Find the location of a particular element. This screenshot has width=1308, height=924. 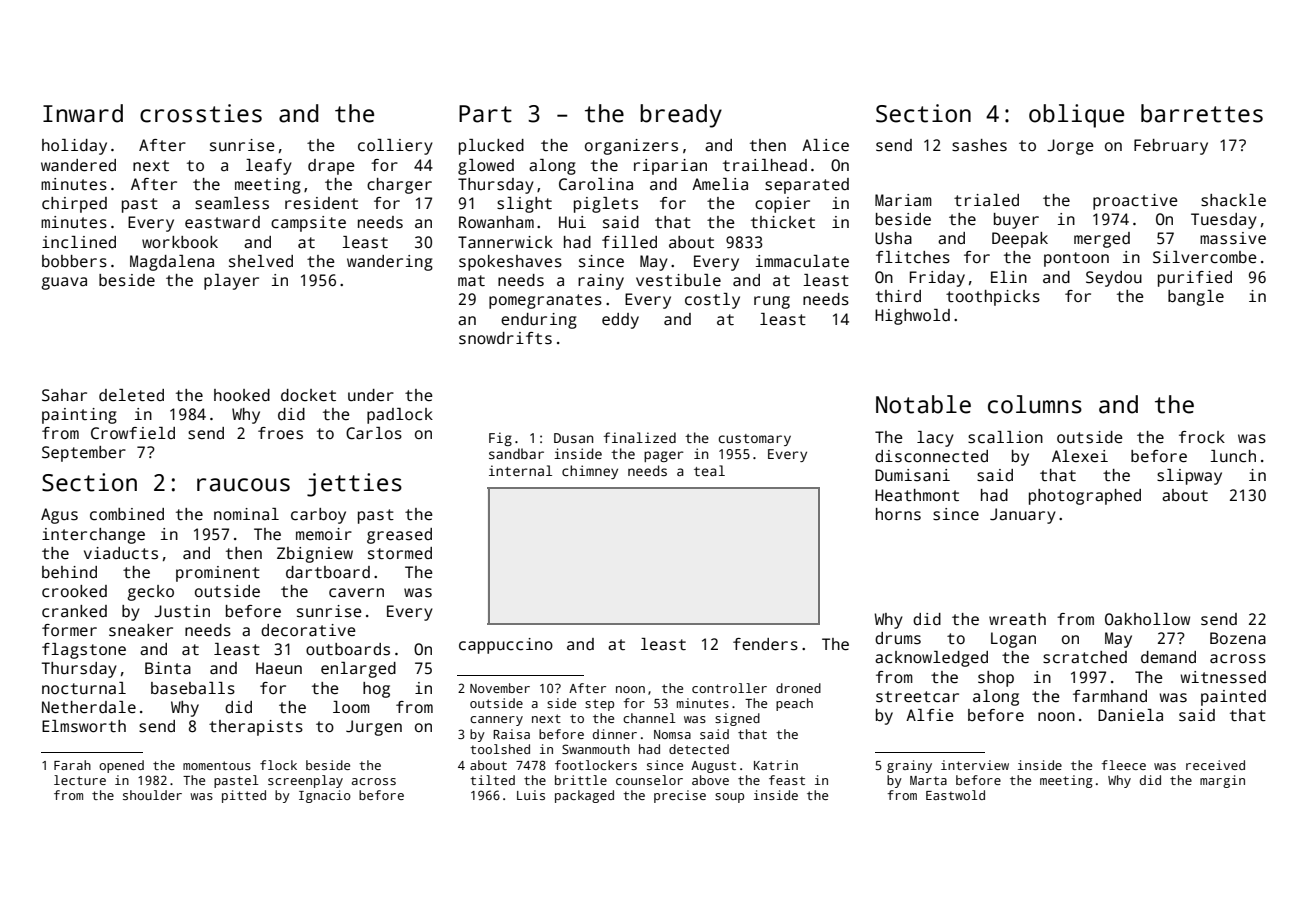

peach is located at coordinates (794, 704).
